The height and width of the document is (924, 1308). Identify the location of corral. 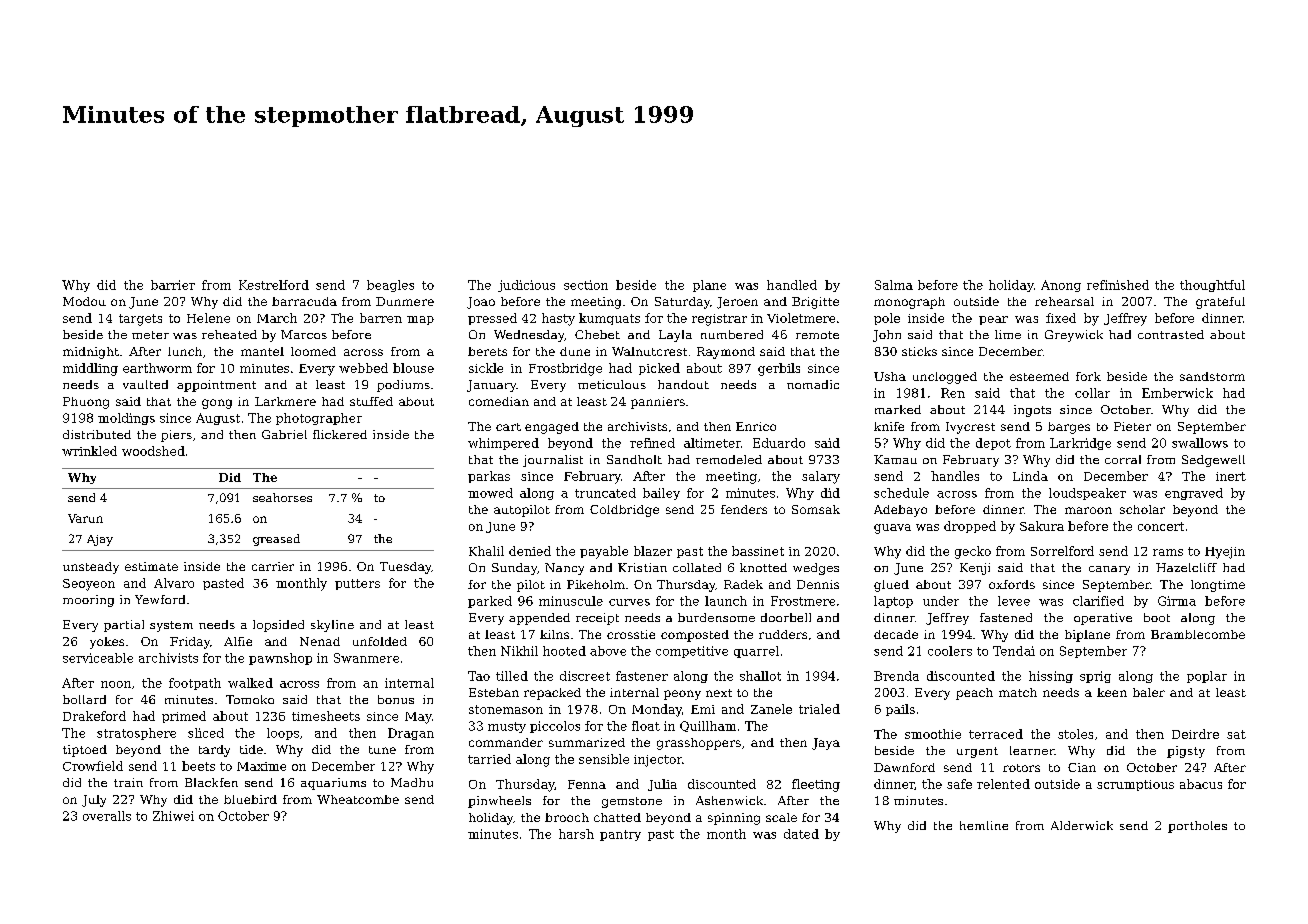
(1123, 459).
